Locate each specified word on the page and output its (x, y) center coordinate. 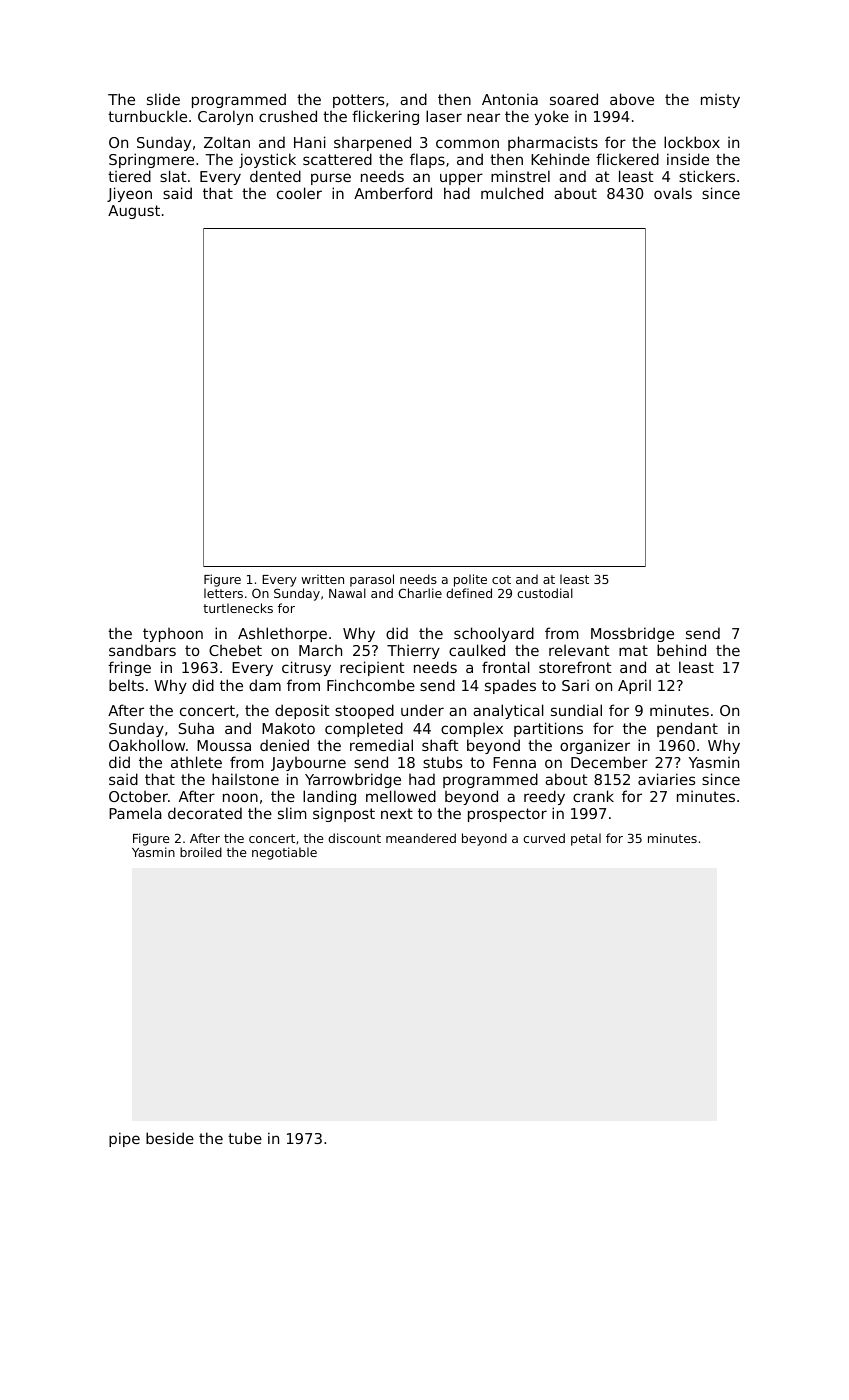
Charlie (420, 593)
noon (240, 797)
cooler (299, 193)
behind (681, 650)
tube (245, 1138)
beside (170, 1138)
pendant (687, 729)
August (134, 212)
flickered (627, 159)
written (322, 579)
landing (329, 797)
